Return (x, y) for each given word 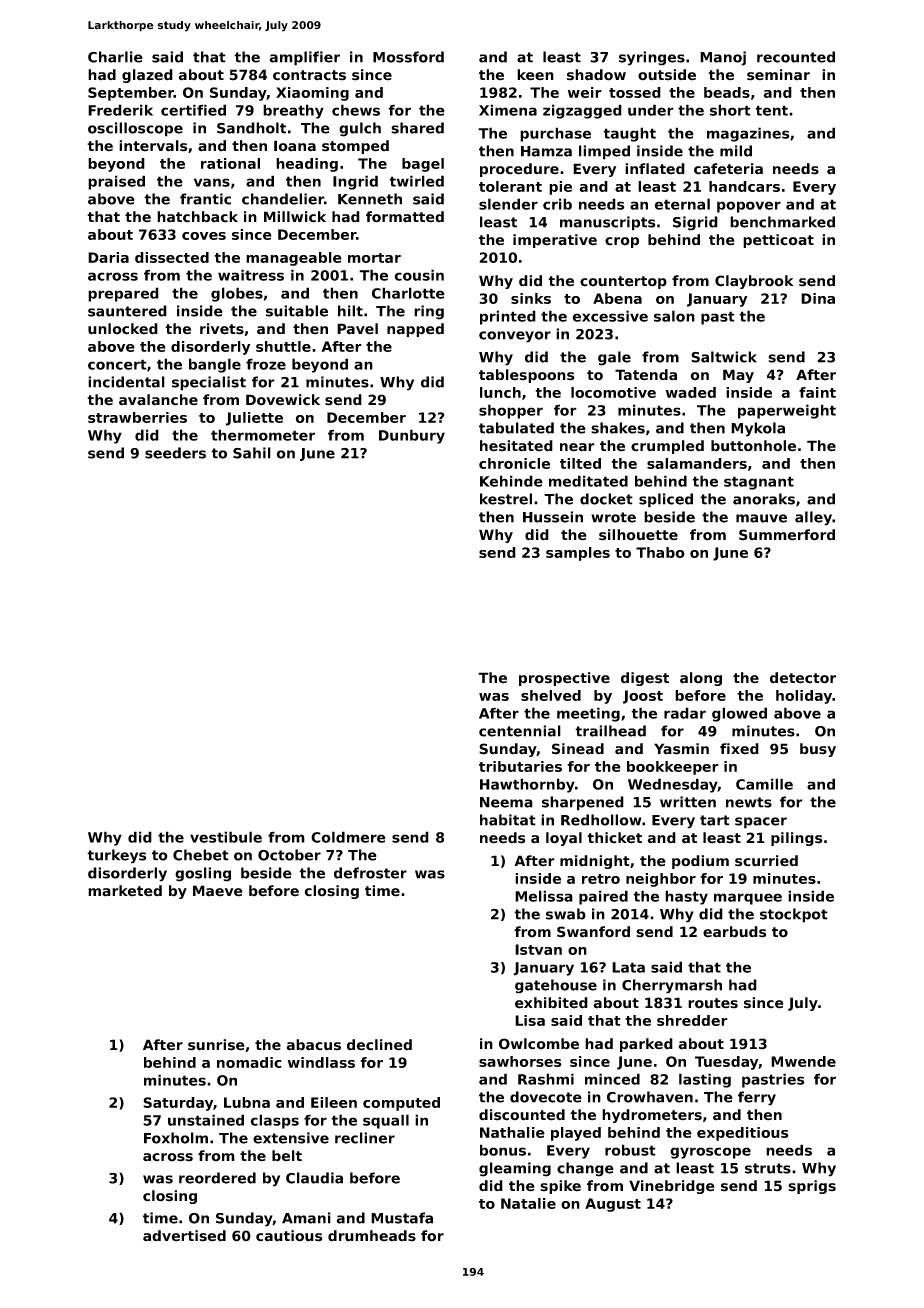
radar (685, 713)
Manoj (723, 58)
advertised (184, 1236)
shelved (551, 695)
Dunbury (412, 436)
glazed (147, 76)
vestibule (226, 837)
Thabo (660, 552)
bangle (215, 365)
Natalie (528, 1203)
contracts (309, 75)
